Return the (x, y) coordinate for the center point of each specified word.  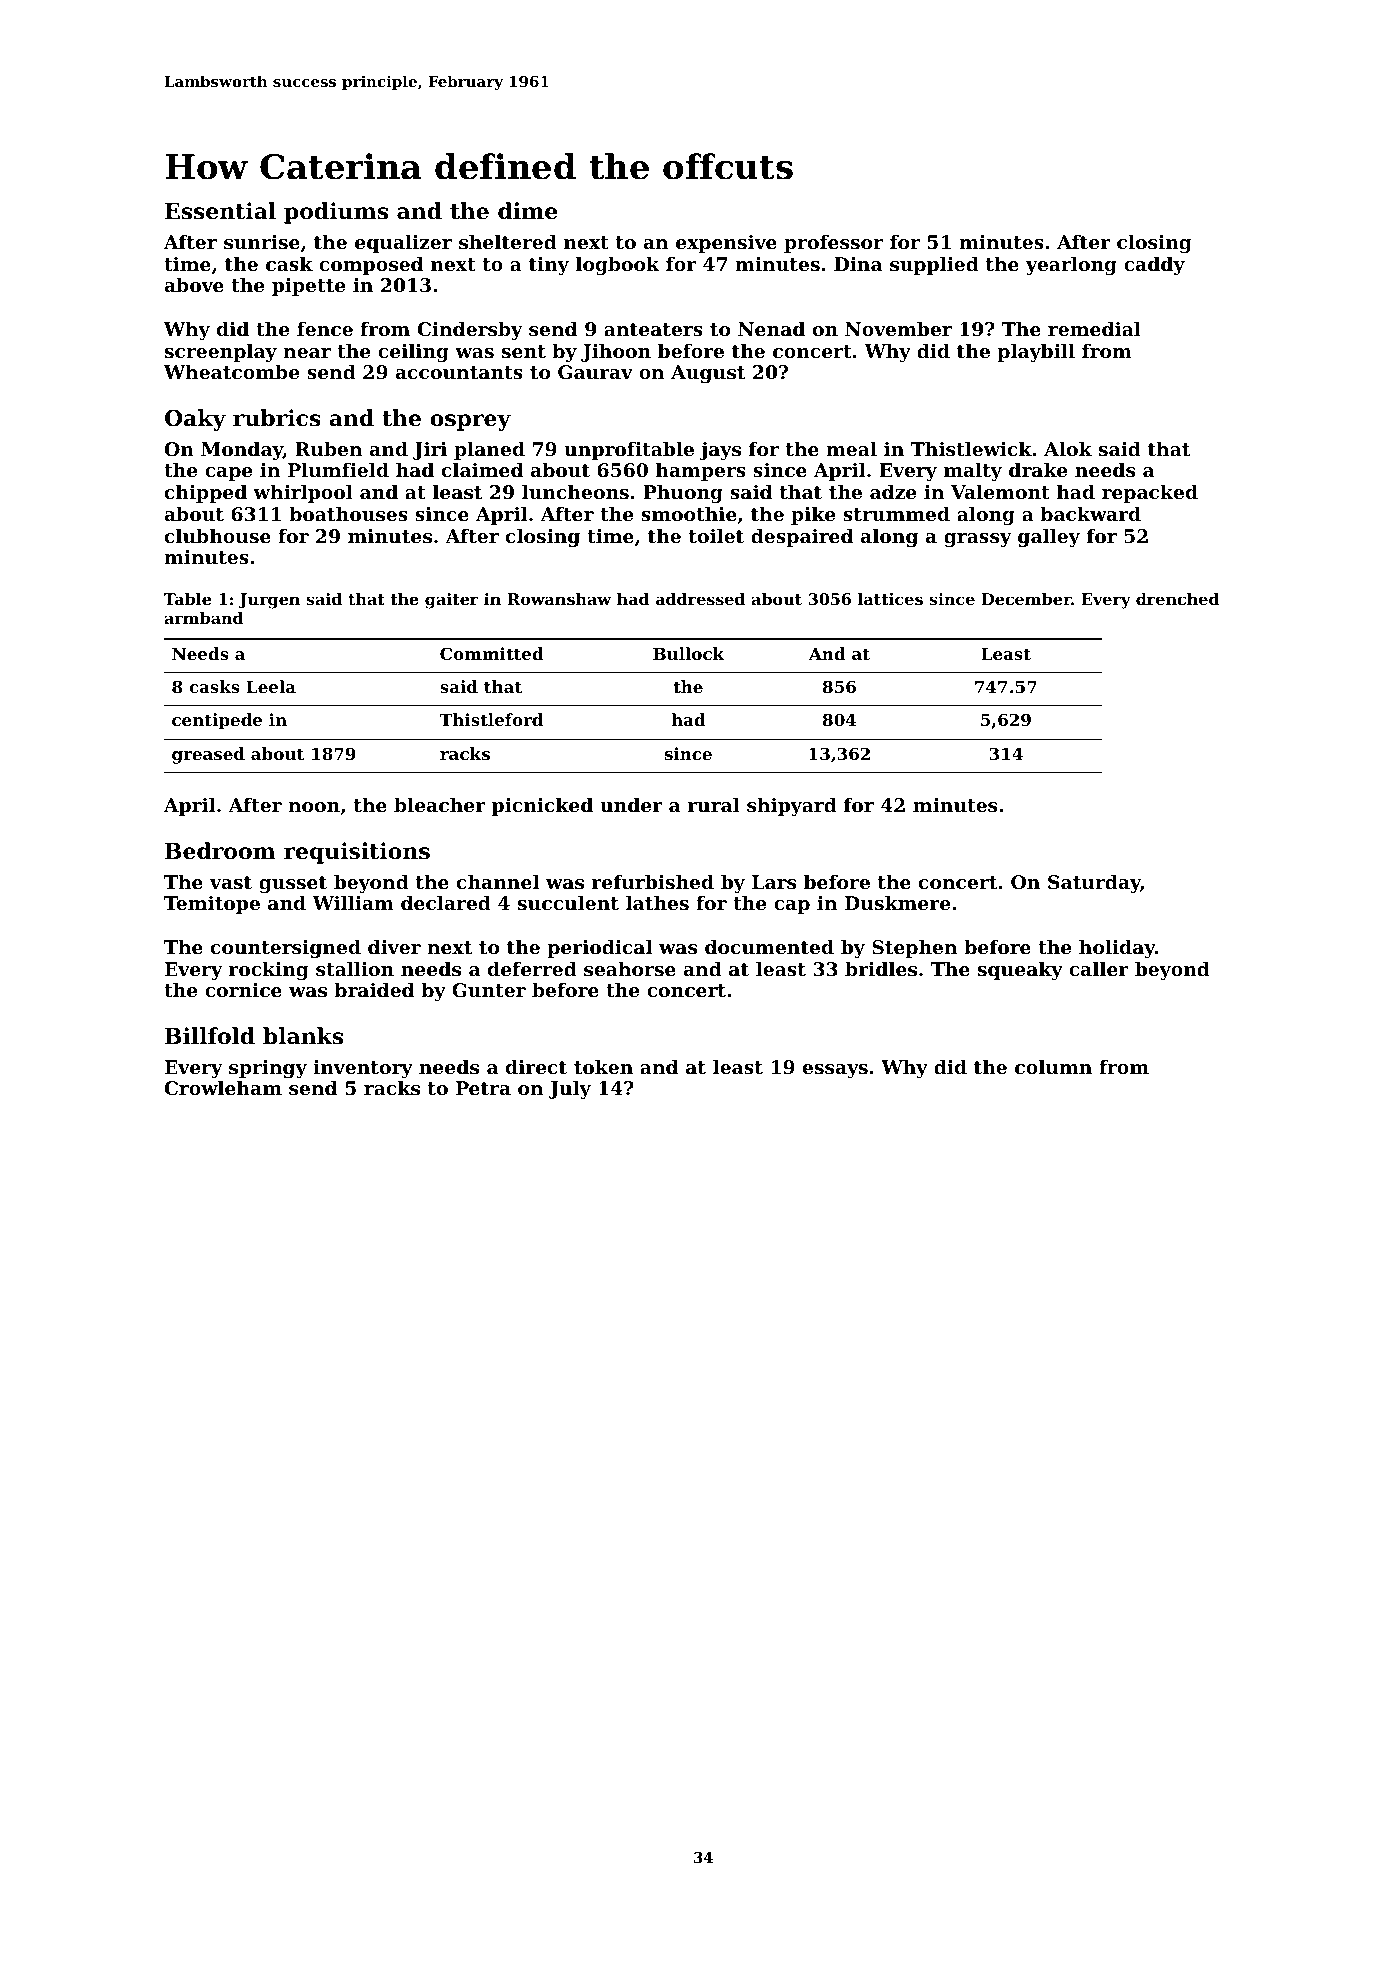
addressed (700, 599)
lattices (890, 599)
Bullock (689, 653)
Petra (483, 1088)
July (570, 1089)
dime (527, 211)
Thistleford (491, 719)
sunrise (262, 242)
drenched (1178, 599)
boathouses (348, 514)
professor (833, 244)
